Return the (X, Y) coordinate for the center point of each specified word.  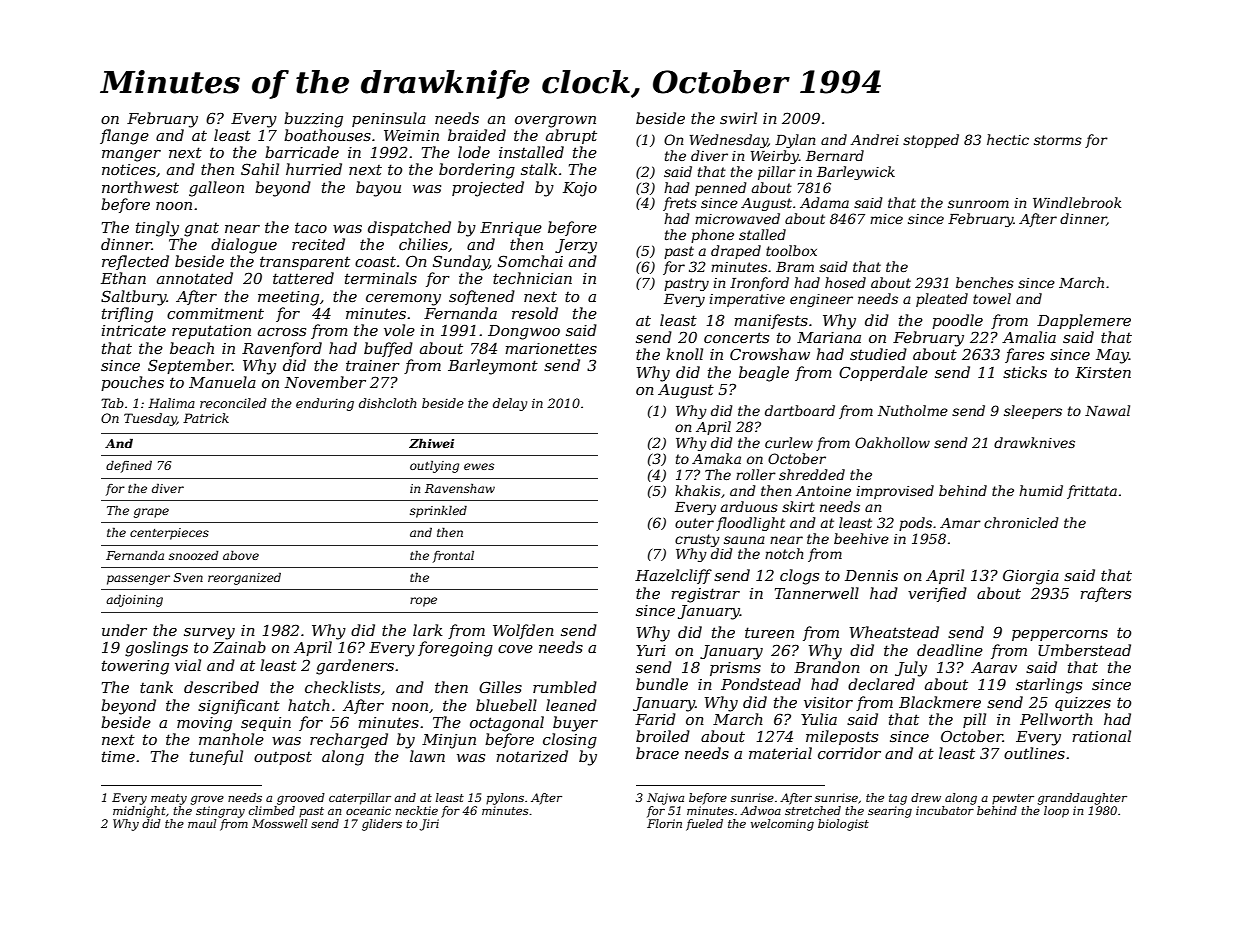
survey (209, 634)
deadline (950, 650)
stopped (931, 141)
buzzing (313, 120)
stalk (539, 169)
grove (207, 800)
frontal (453, 557)
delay (510, 404)
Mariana (829, 337)
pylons (505, 799)
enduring (325, 404)
